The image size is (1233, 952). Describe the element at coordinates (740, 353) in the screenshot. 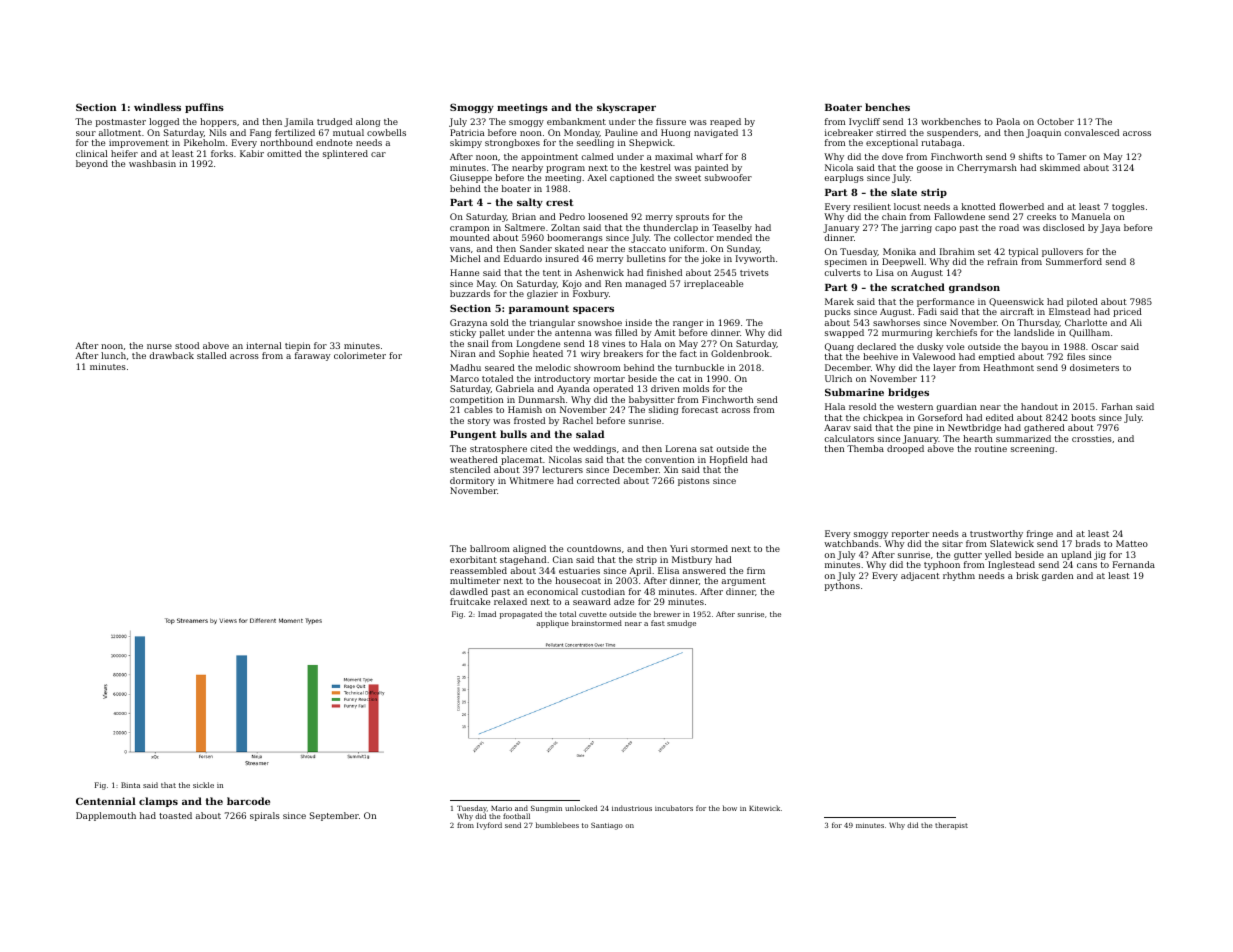

I see `Goldenbrook` at that location.
